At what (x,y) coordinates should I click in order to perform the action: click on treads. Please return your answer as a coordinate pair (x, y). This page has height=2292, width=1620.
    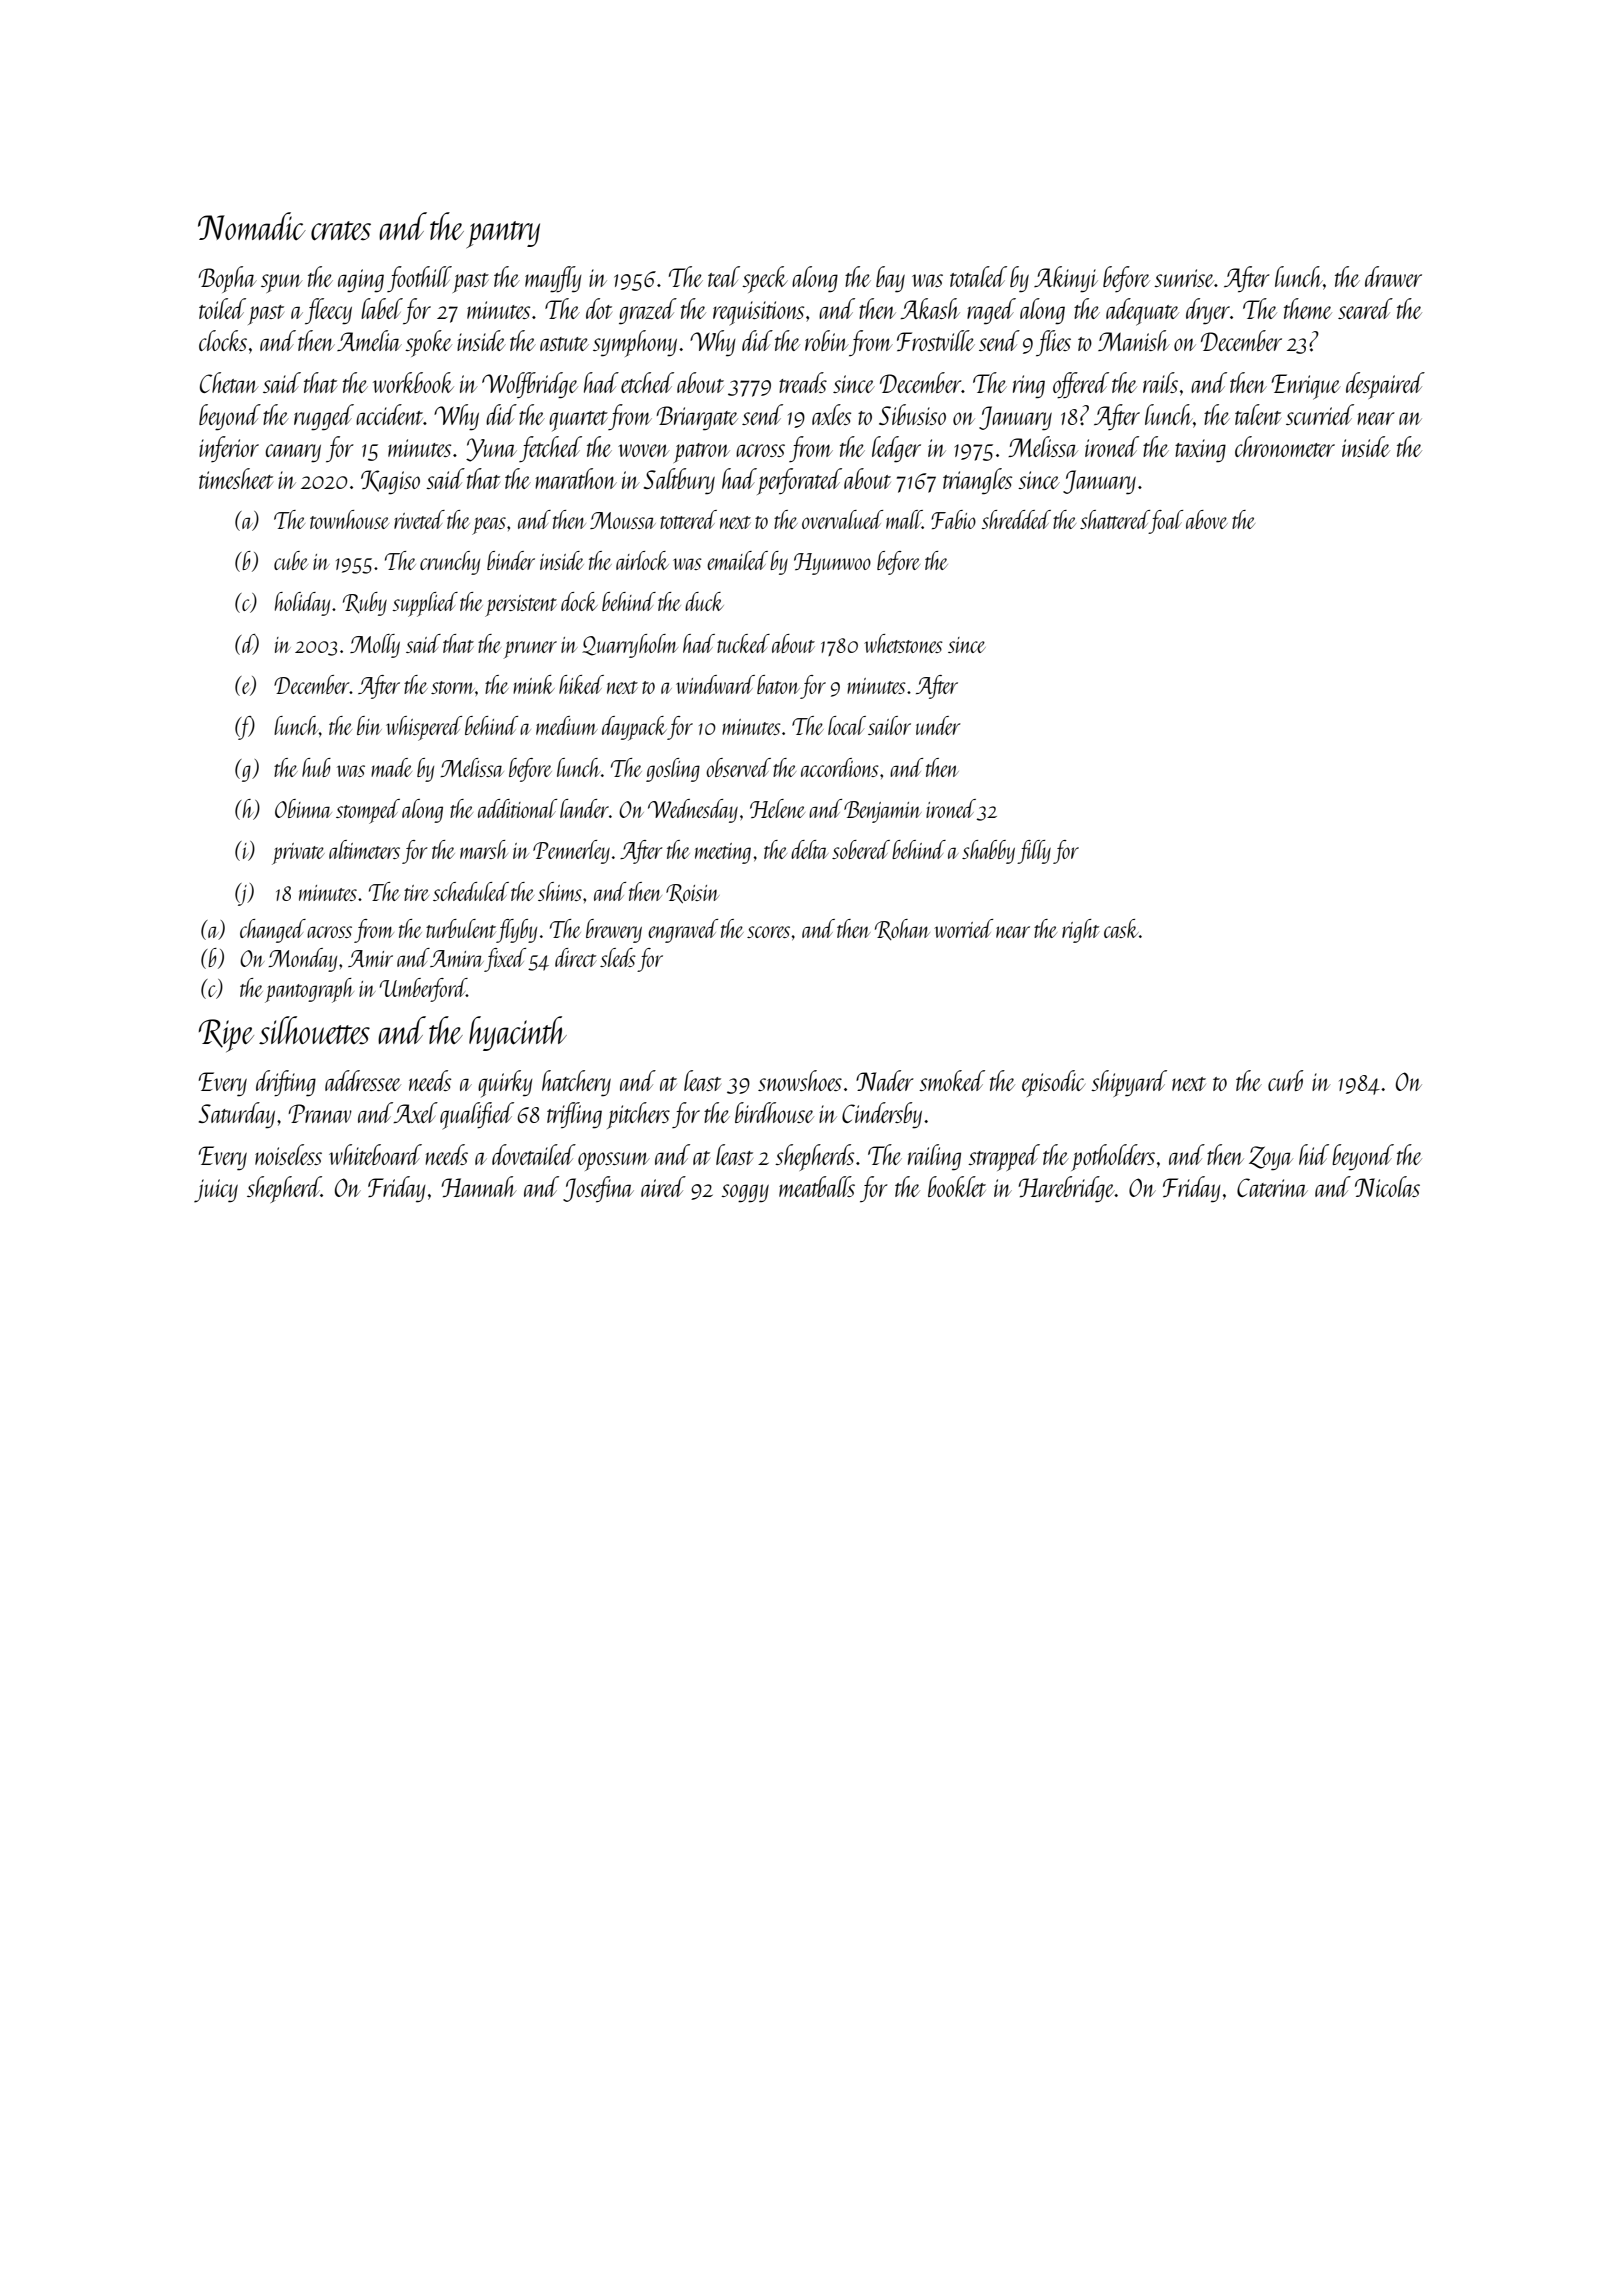
    Looking at the image, I should click on (803, 382).
